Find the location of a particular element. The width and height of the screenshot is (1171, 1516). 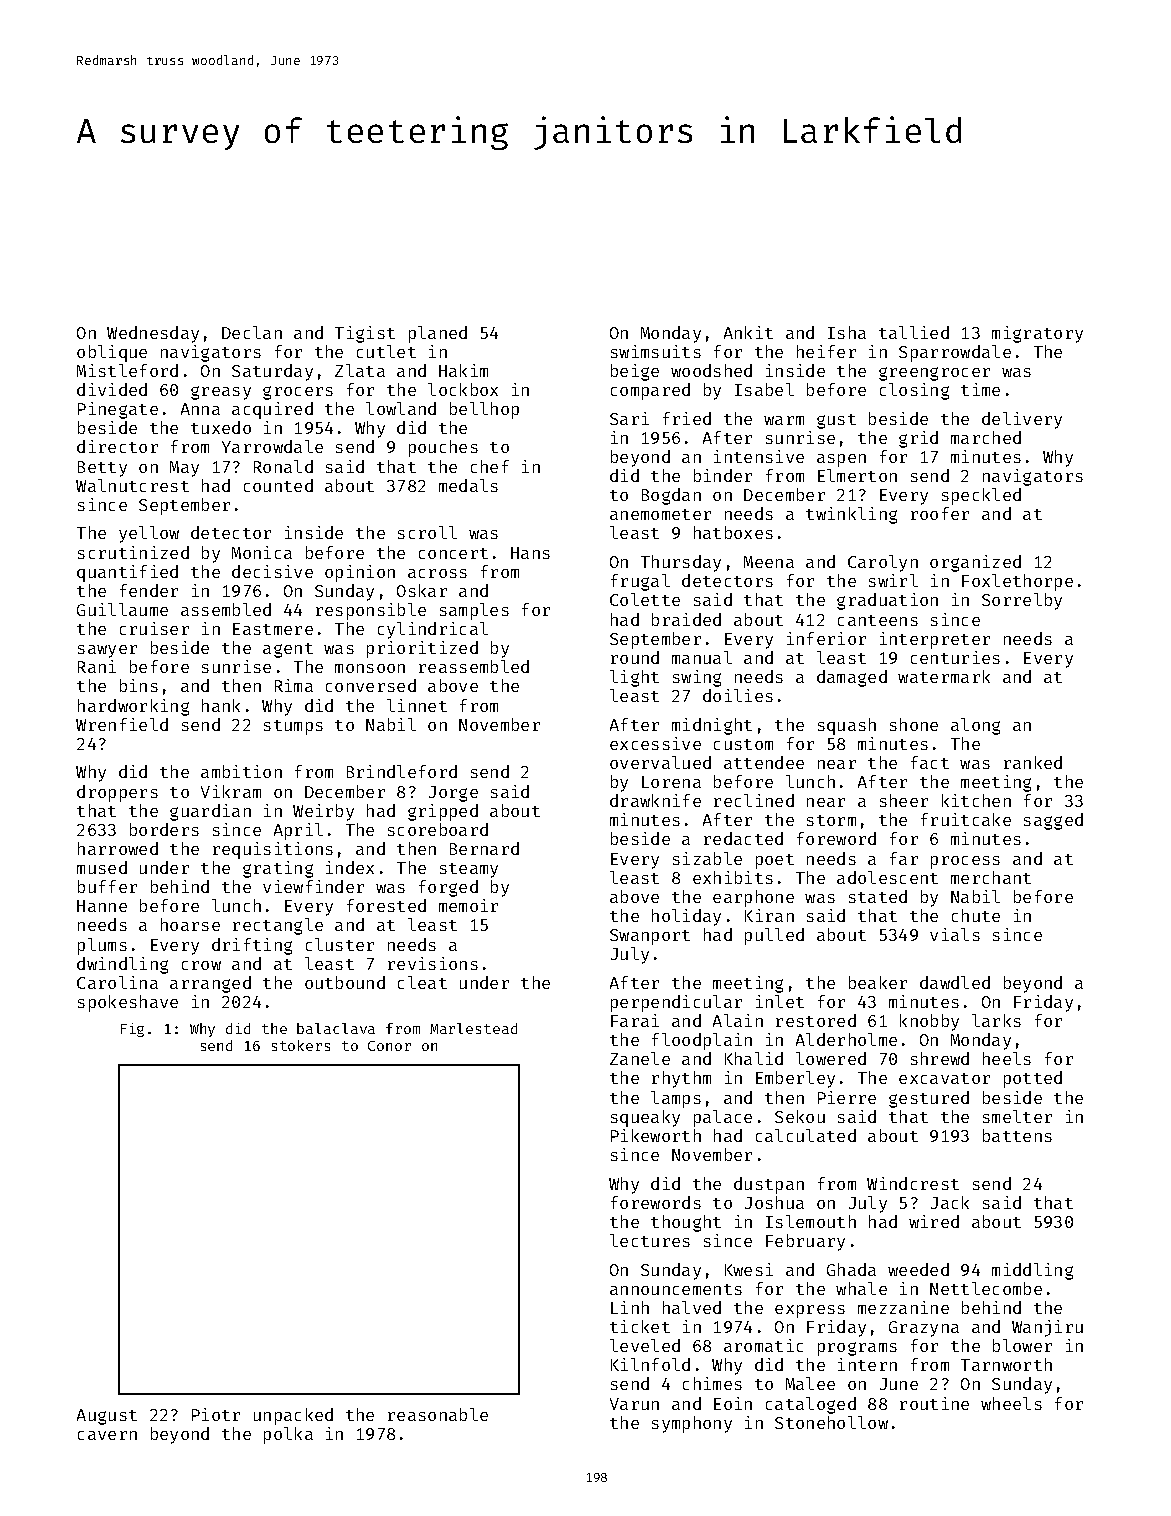

Declan is located at coordinates (252, 332).
